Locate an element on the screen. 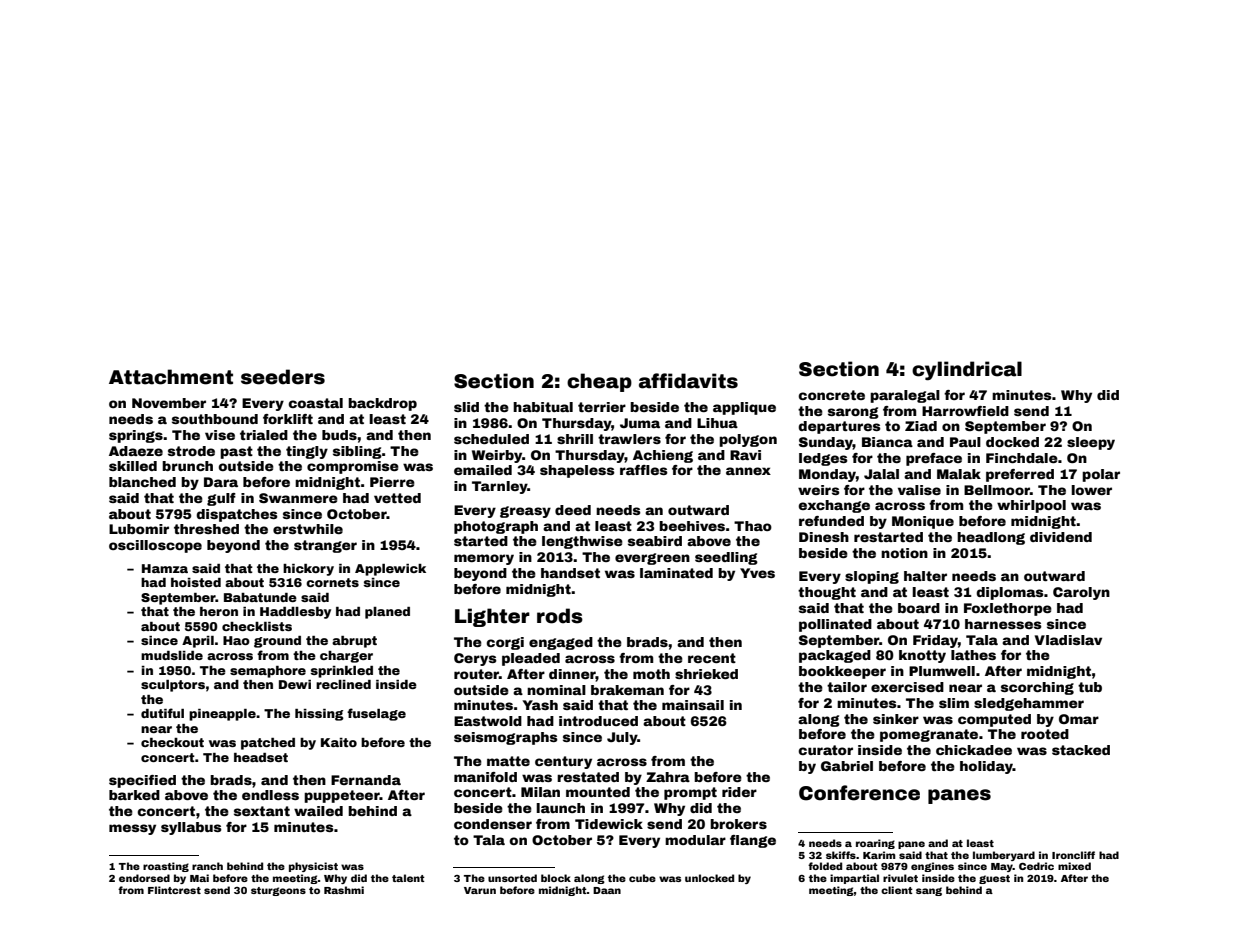 The height and width of the screenshot is (952, 1233). valise is located at coordinates (919, 490).
